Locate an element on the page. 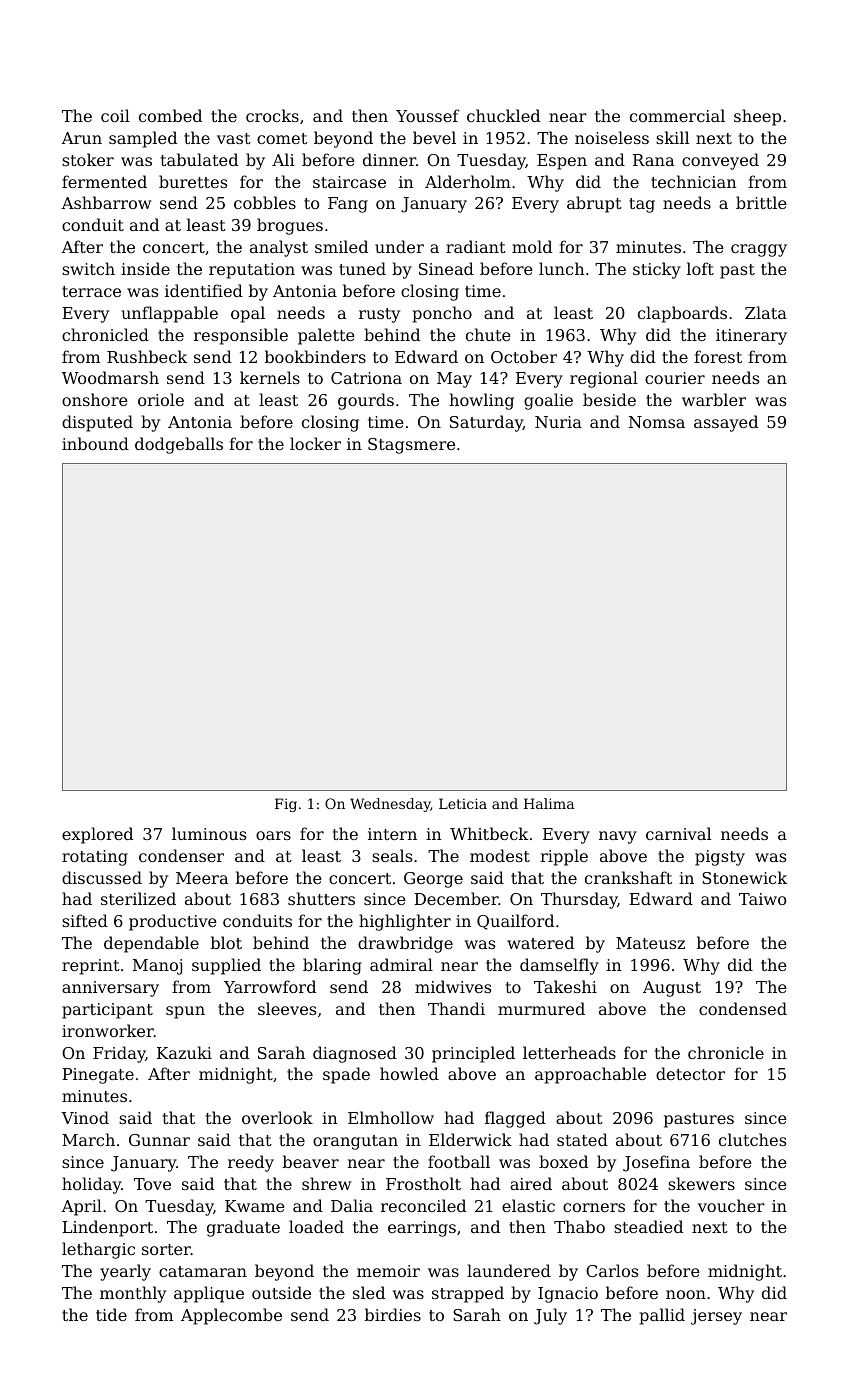  lunch is located at coordinates (562, 268).
